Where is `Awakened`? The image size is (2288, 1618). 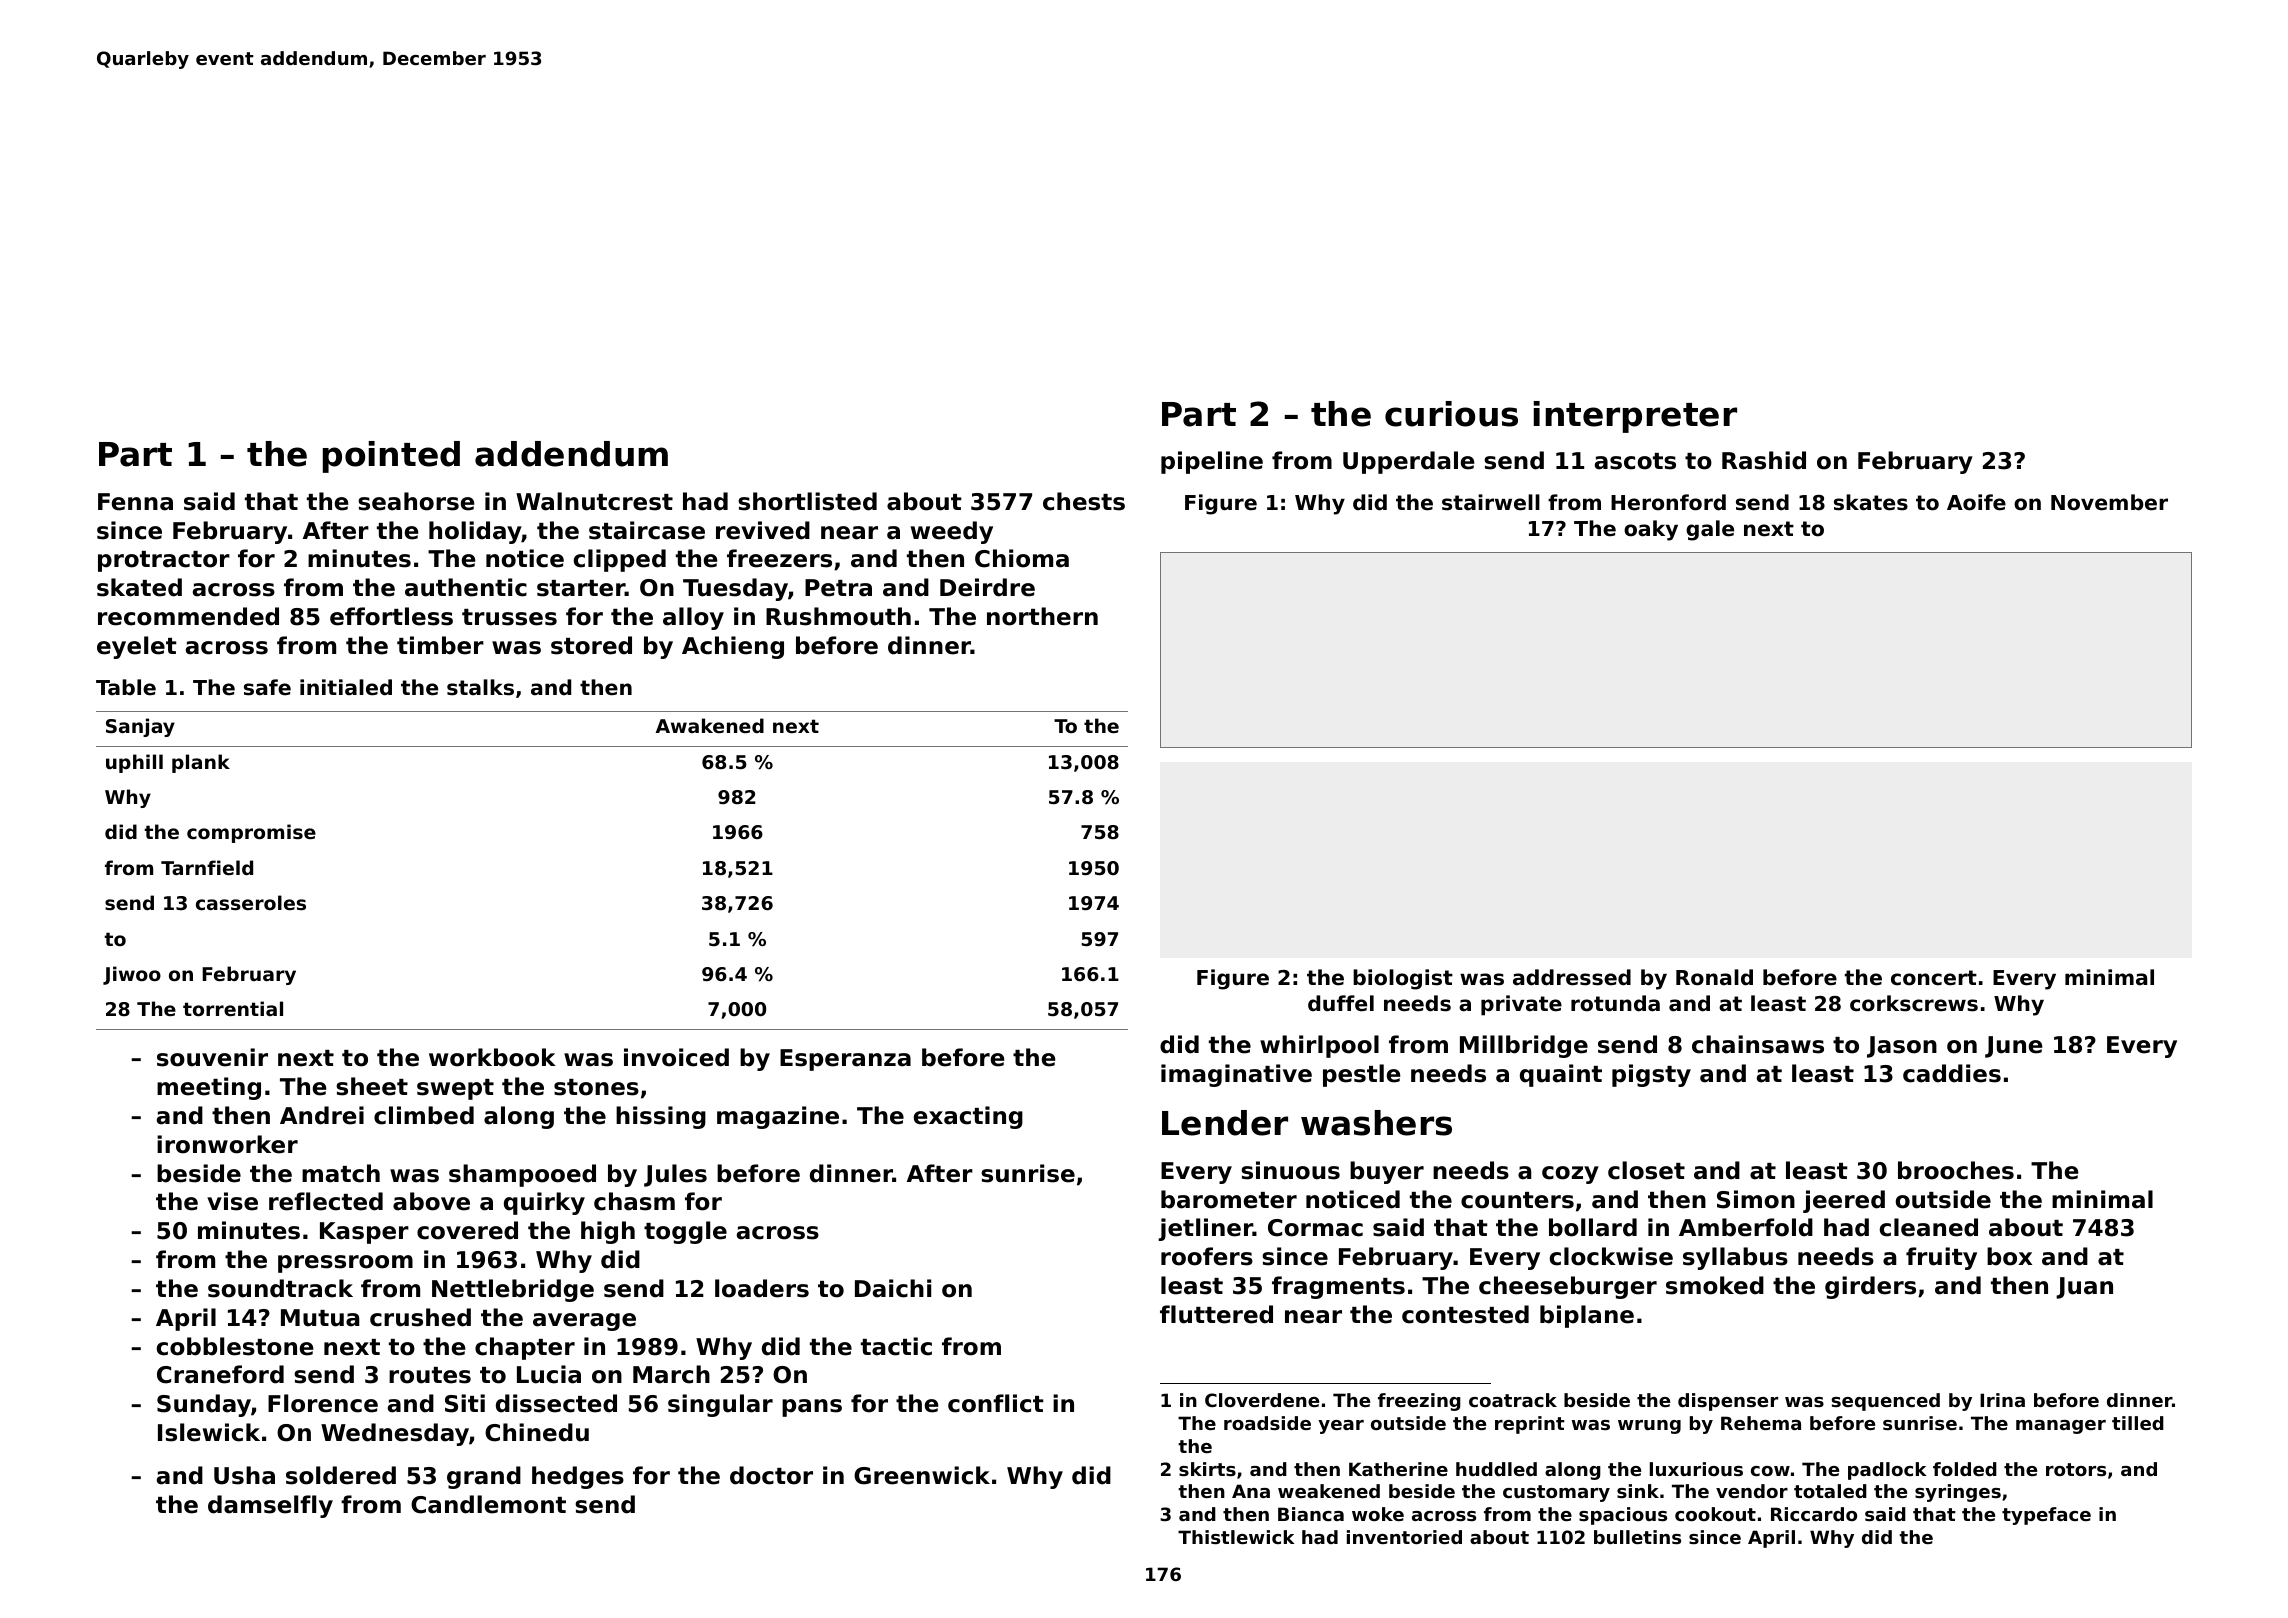 Awakened is located at coordinates (710, 725).
